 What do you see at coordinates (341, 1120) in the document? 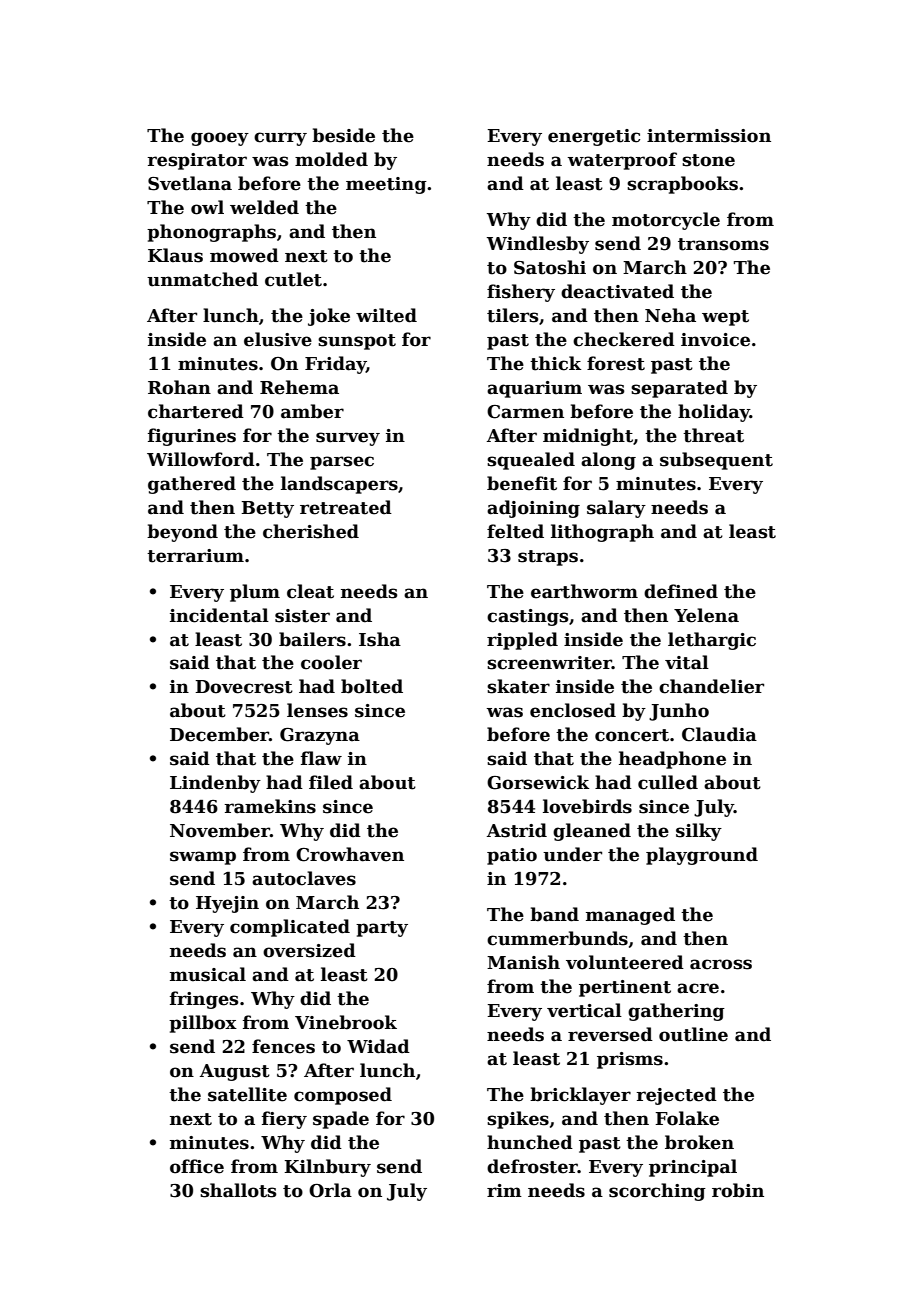
I see `spade` at bounding box center [341, 1120].
